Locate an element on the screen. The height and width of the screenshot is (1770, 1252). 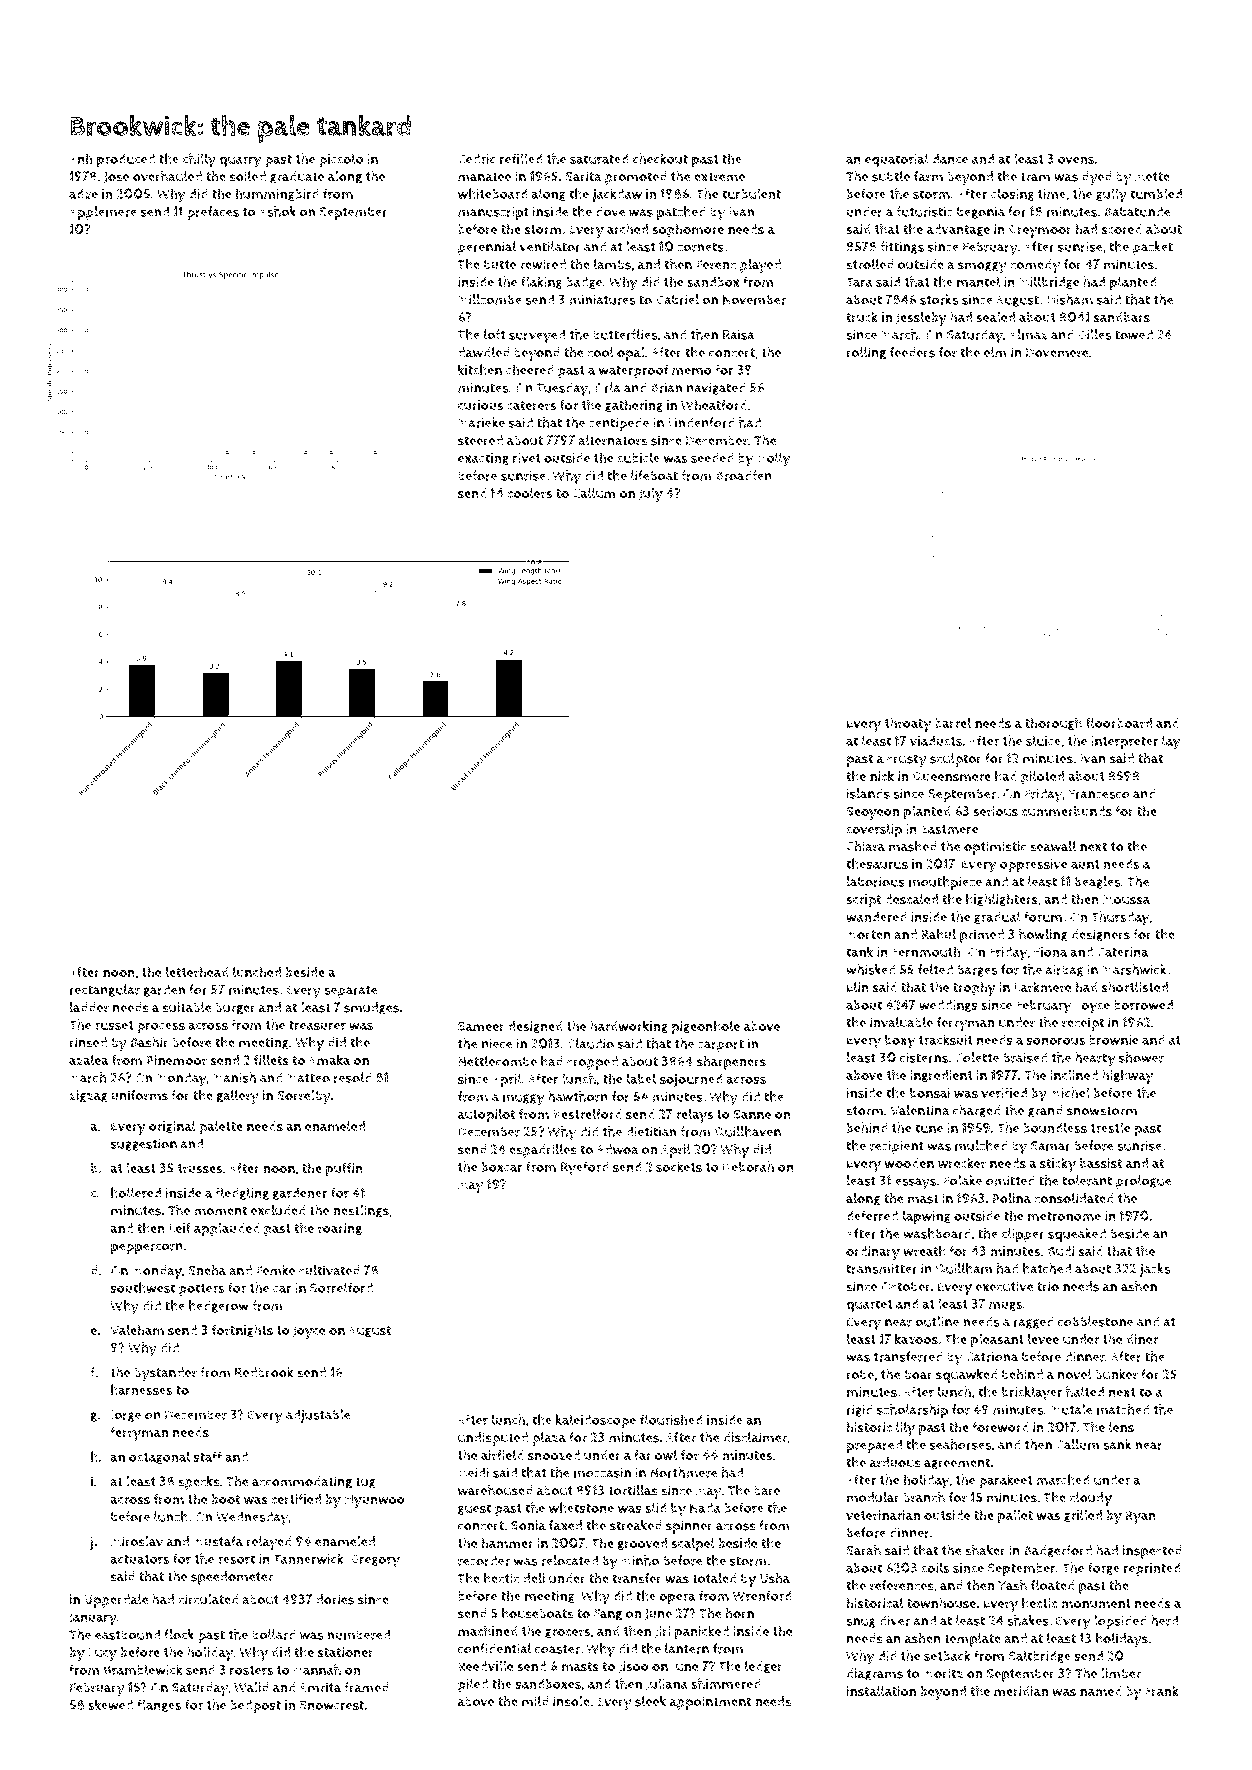
exacting is located at coordinates (483, 459).
